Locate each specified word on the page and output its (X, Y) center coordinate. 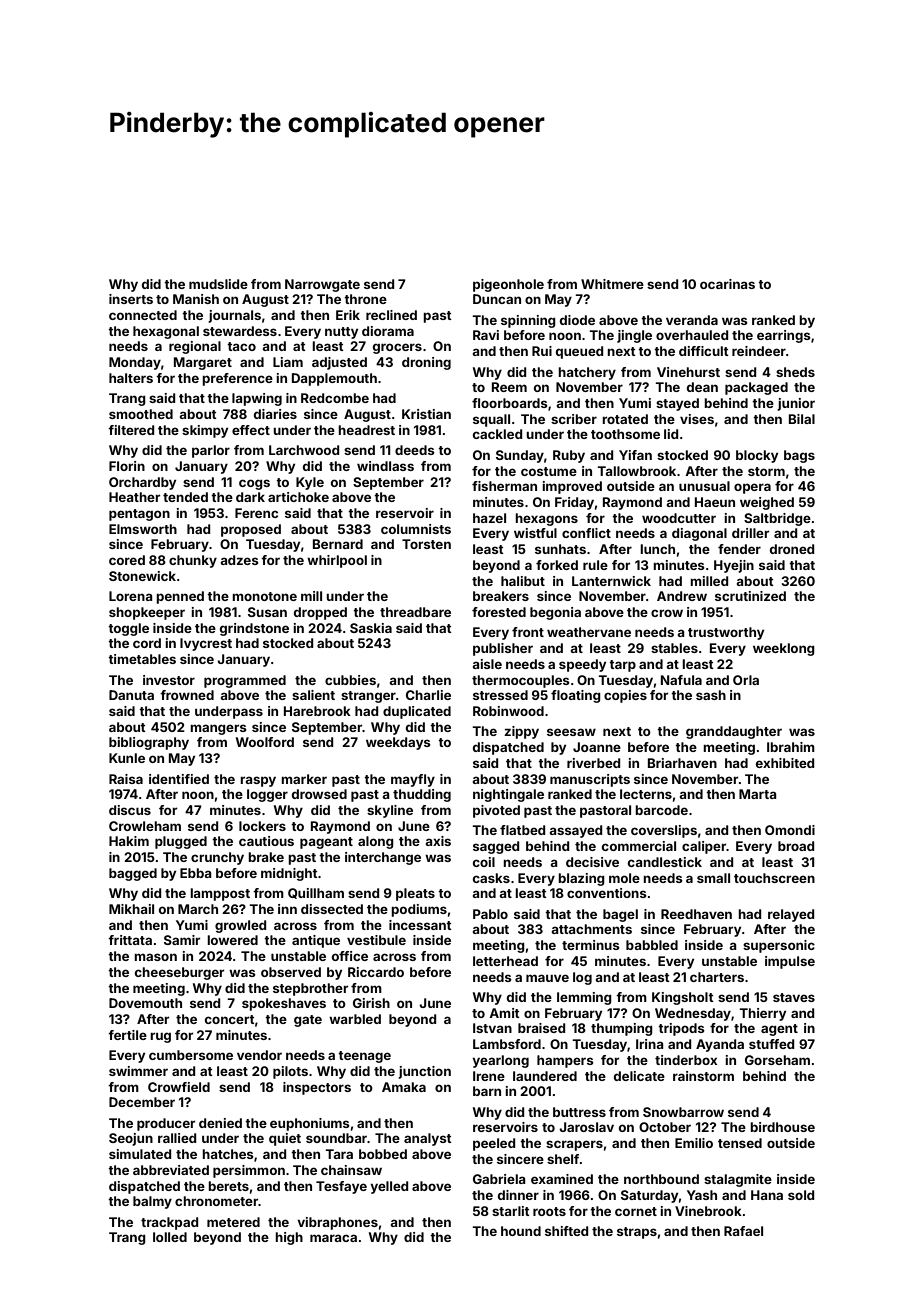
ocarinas (727, 284)
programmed (245, 681)
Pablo (490, 914)
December (142, 1102)
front (528, 632)
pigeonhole (508, 285)
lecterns (646, 794)
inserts (131, 299)
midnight (289, 874)
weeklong (784, 649)
